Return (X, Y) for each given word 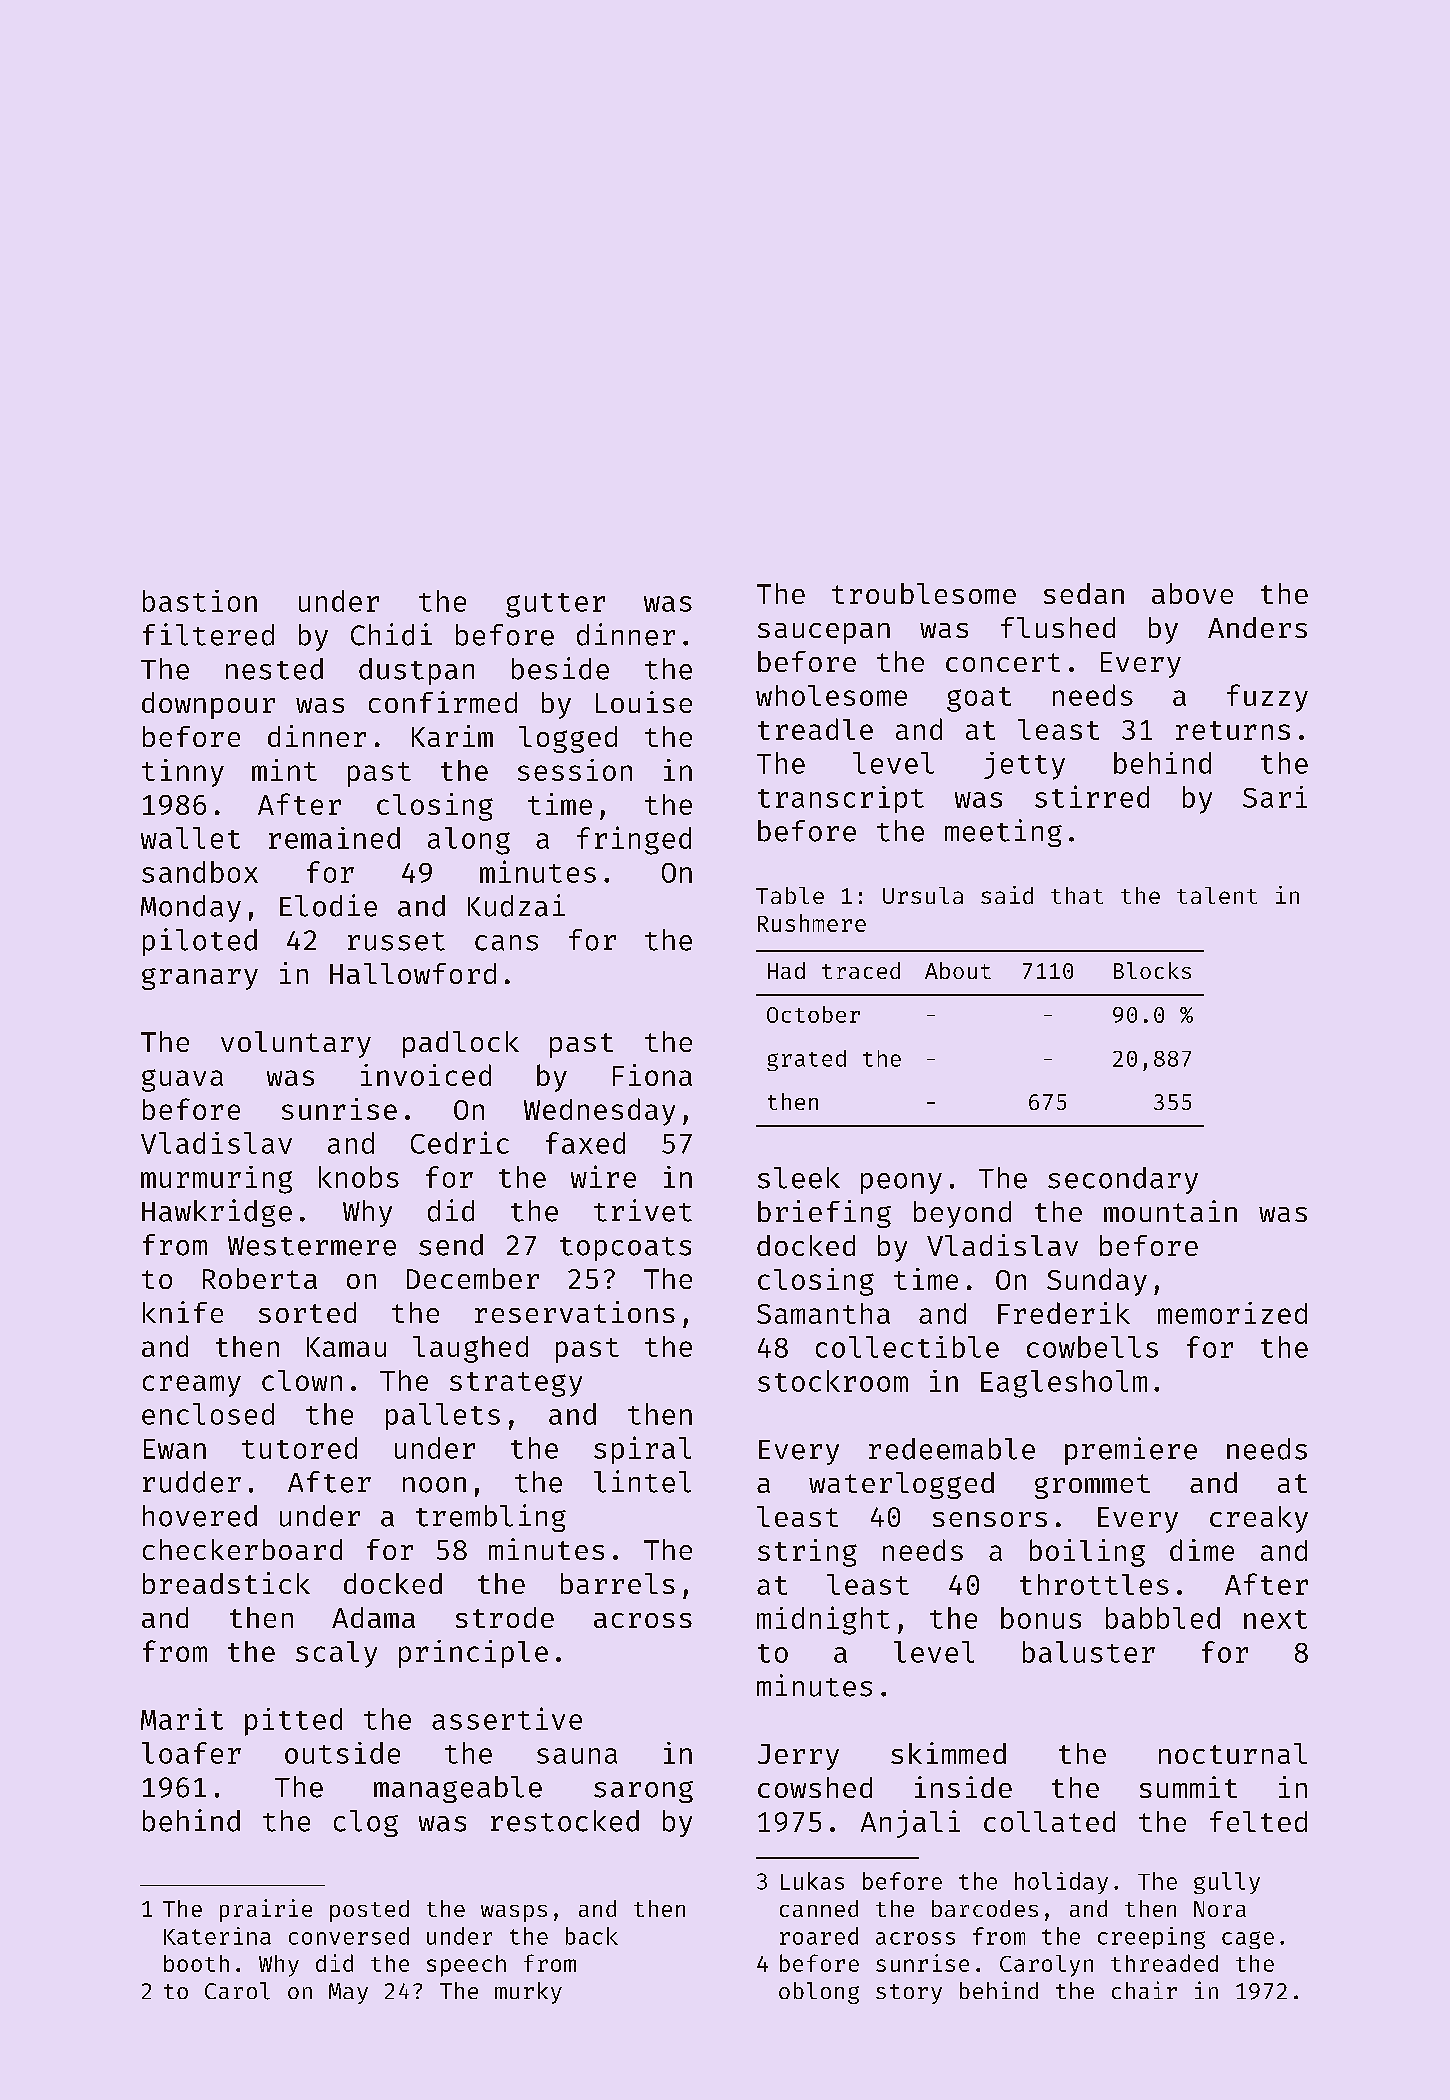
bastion (200, 601)
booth (196, 1963)
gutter (555, 605)
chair (1144, 1990)
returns (1233, 730)
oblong (819, 1993)
